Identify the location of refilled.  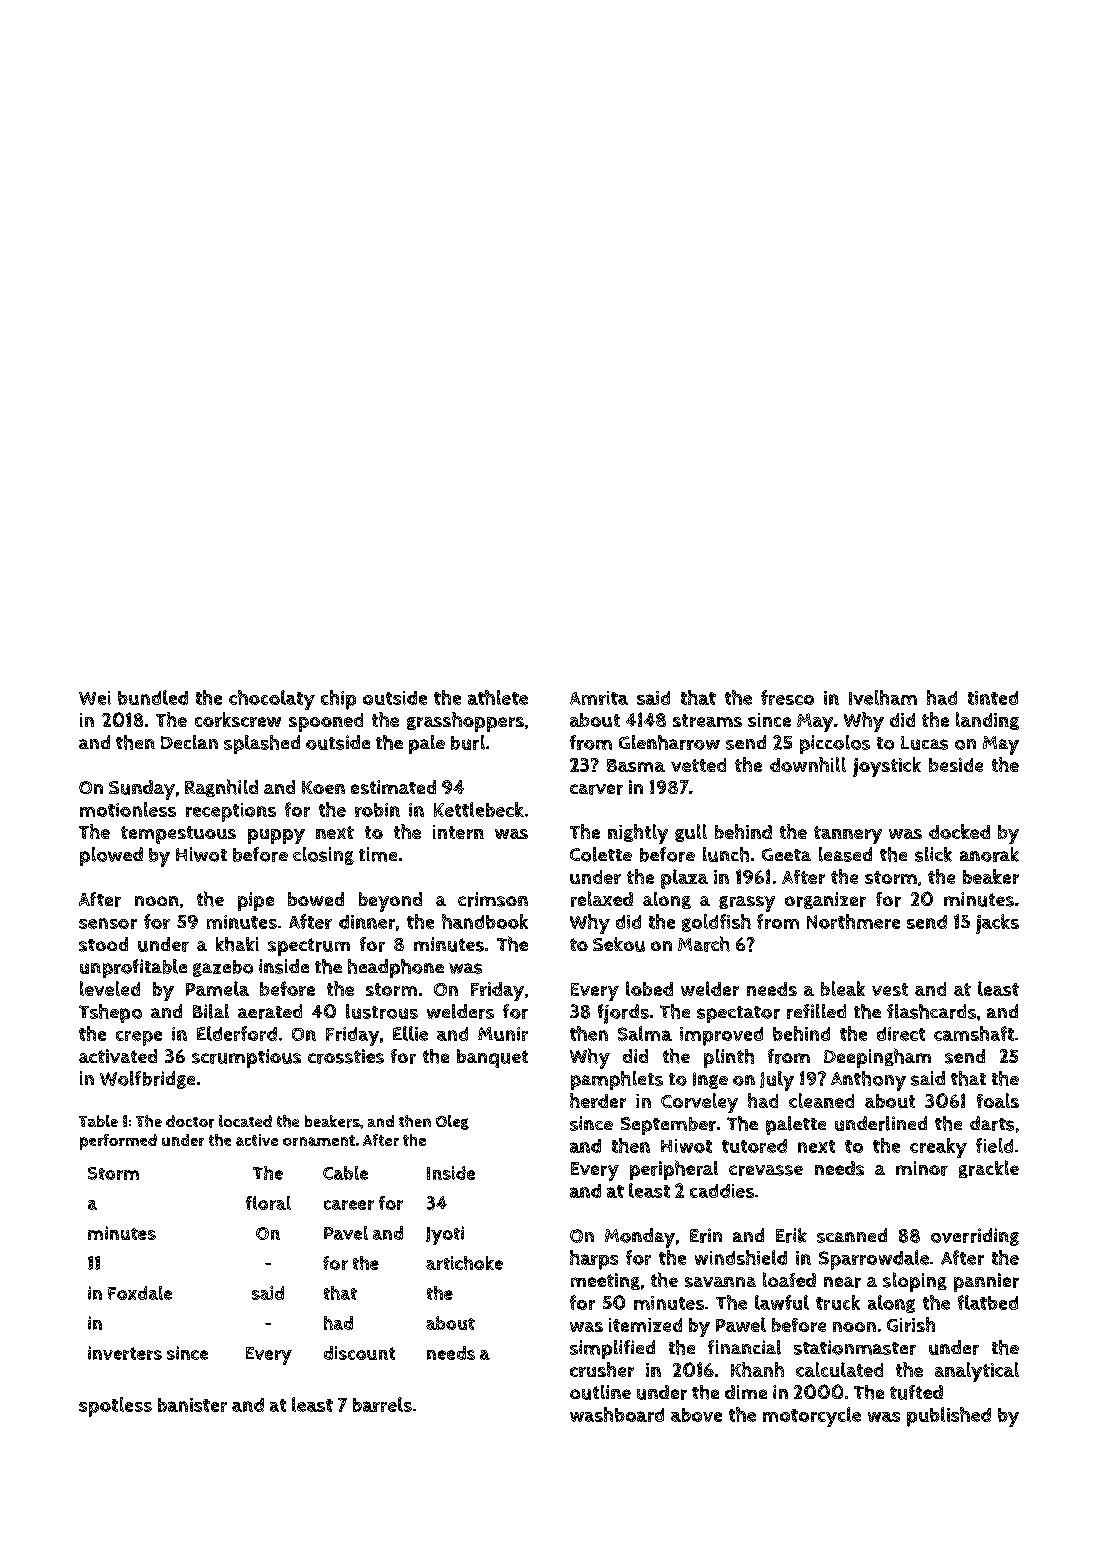
(816, 1011).
